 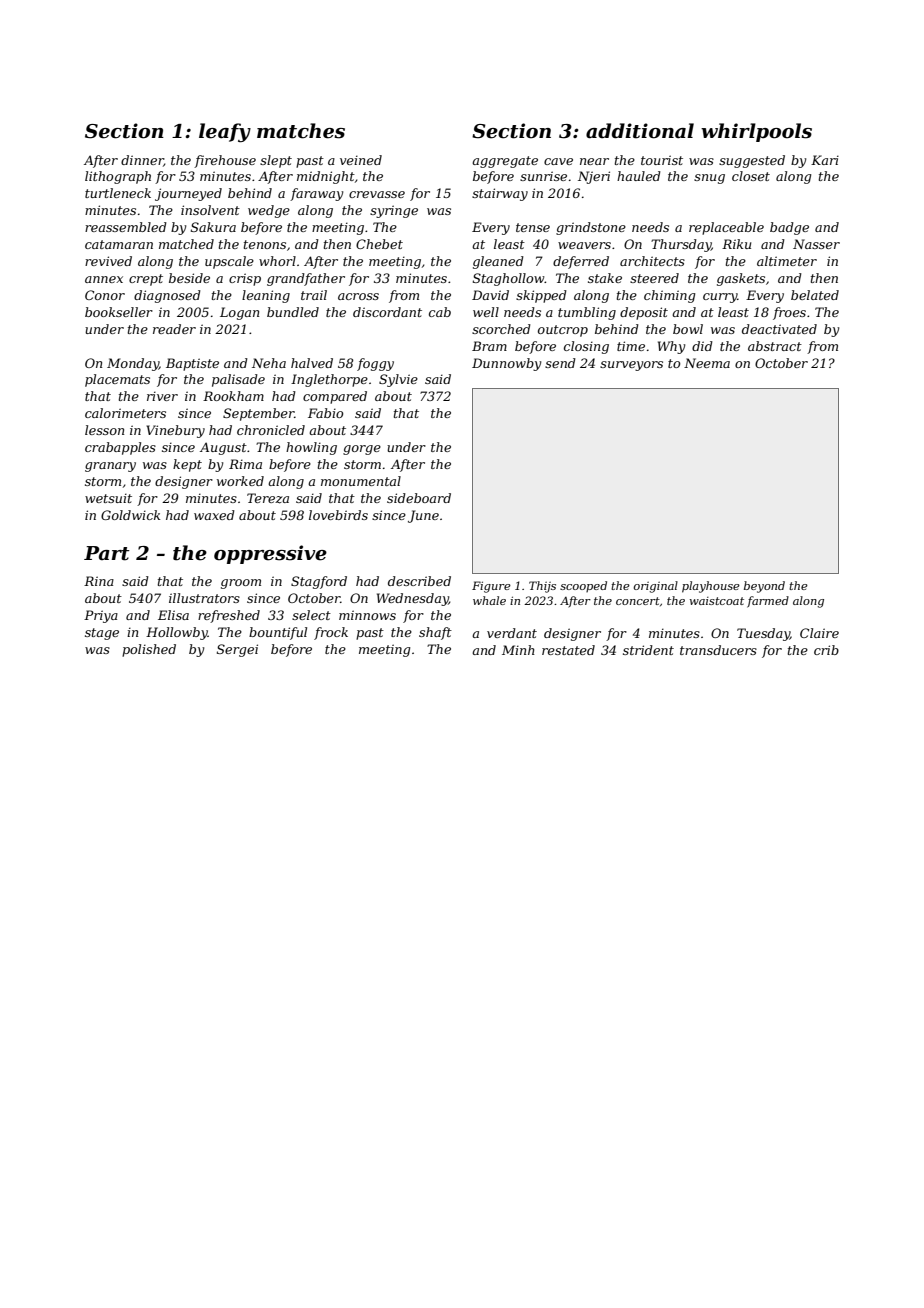 What do you see at coordinates (301, 131) in the page?
I see `matches` at bounding box center [301, 131].
